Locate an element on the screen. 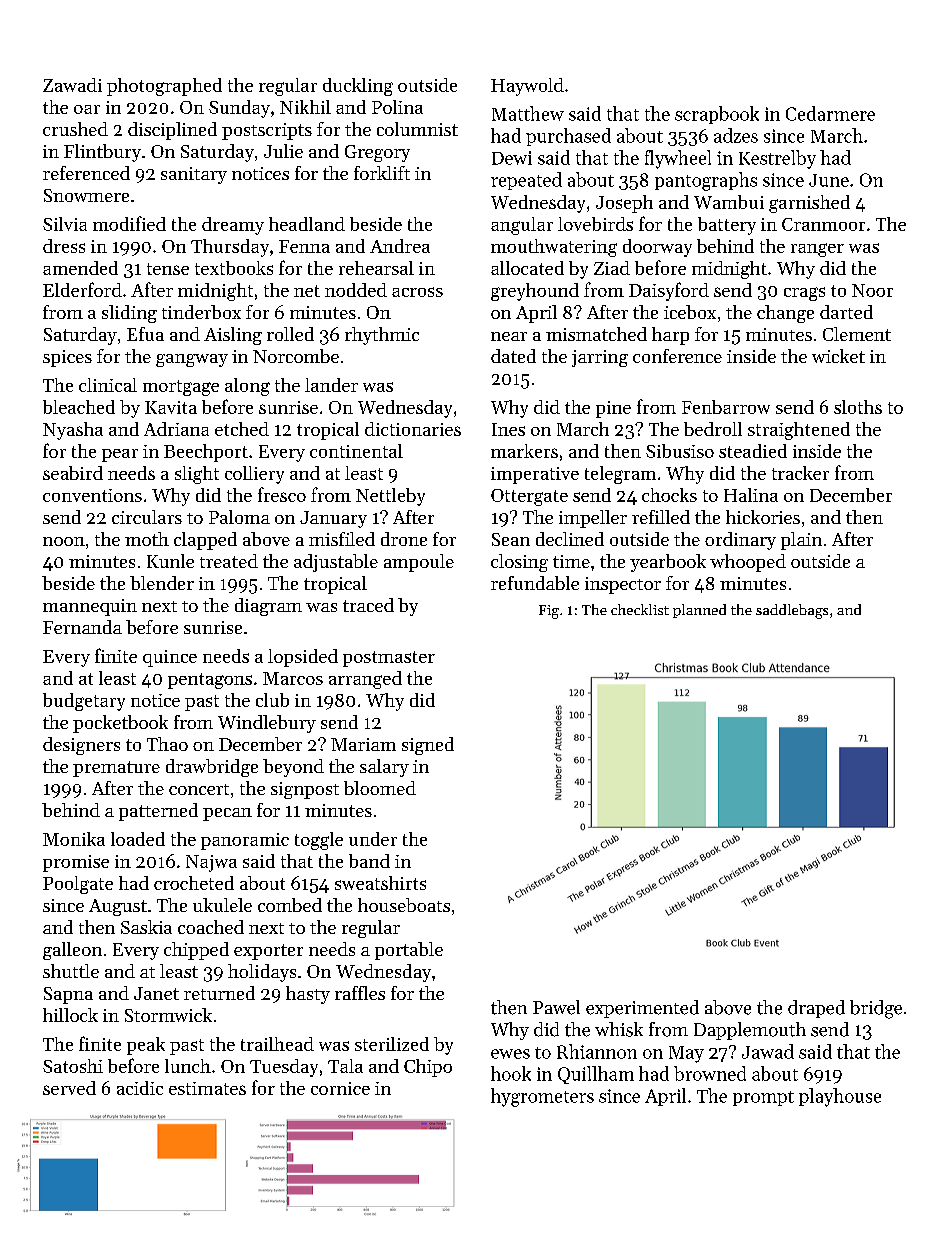 This screenshot has height=1233, width=952. Cedarmere is located at coordinates (830, 113).
